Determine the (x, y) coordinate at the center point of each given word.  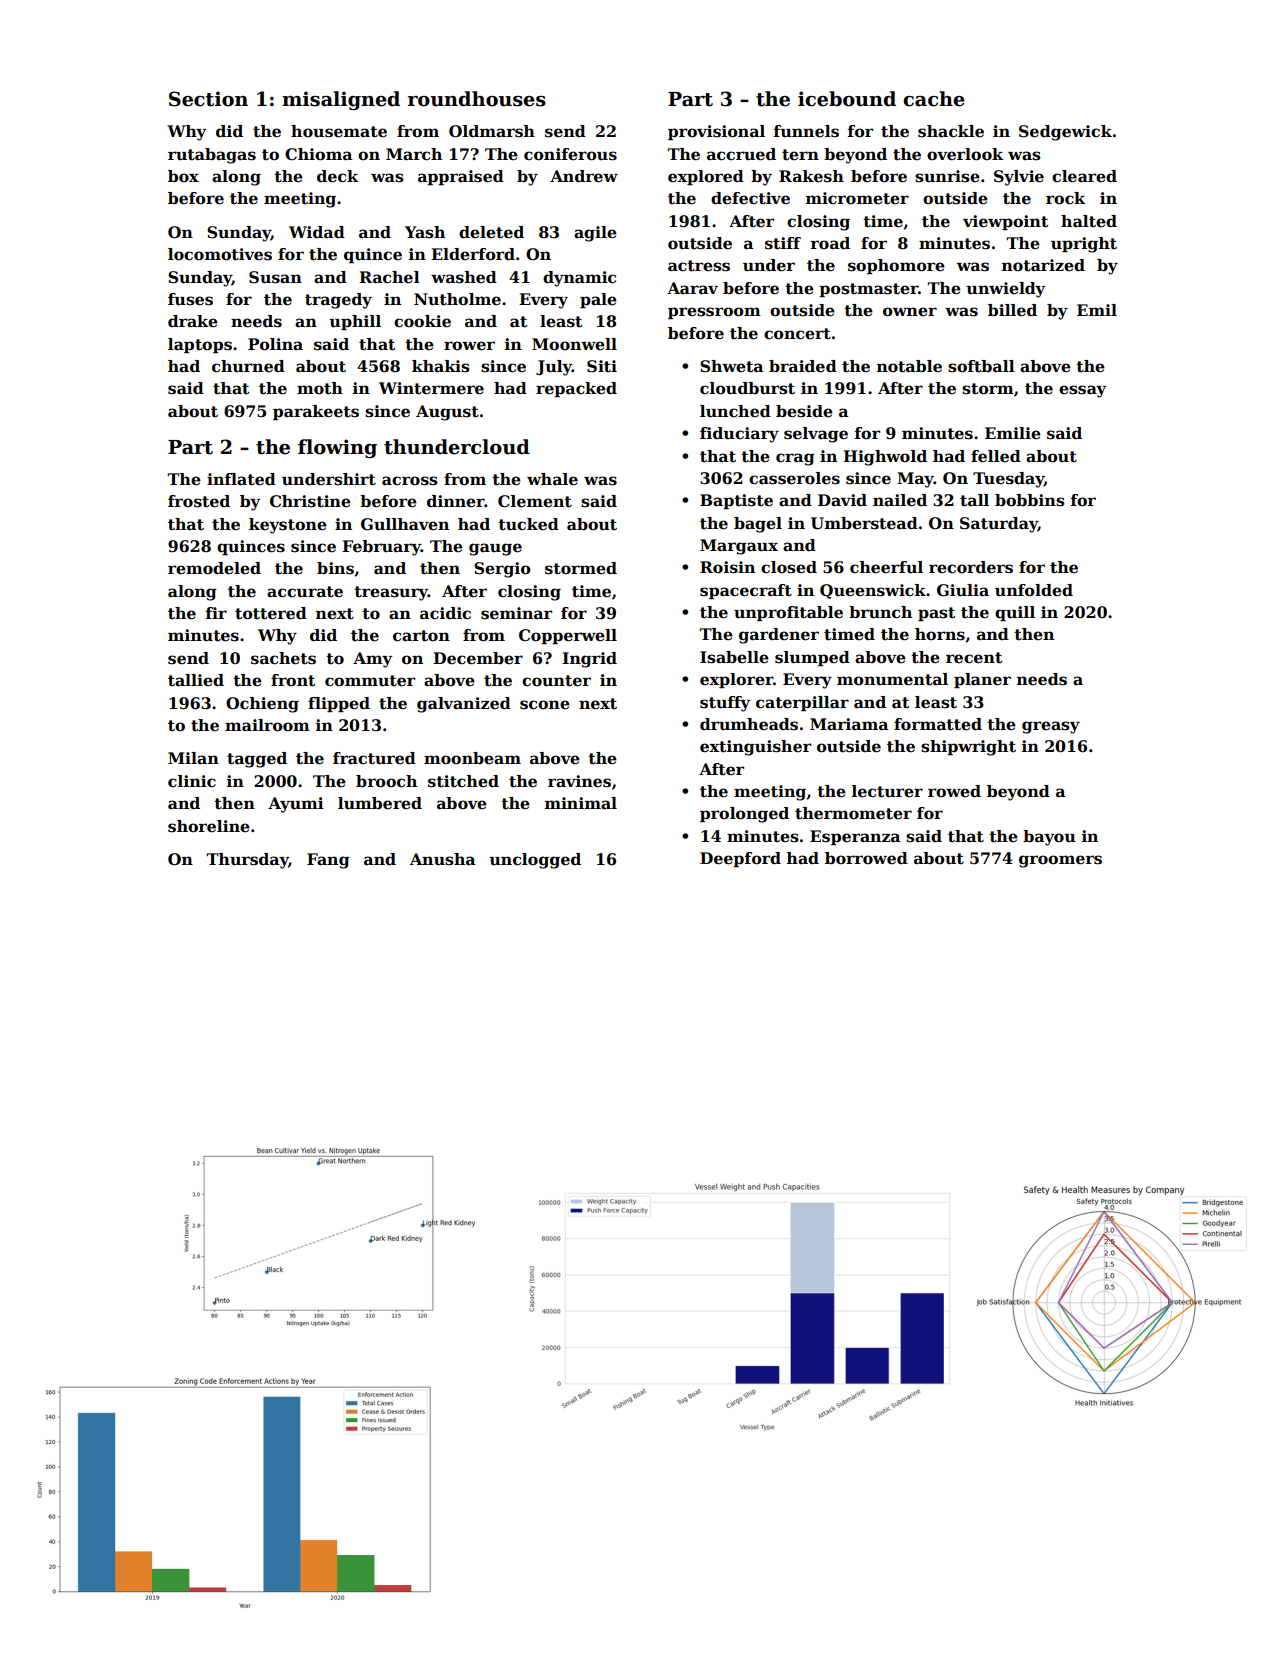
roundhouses (477, 99)
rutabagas (212, 156)
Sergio (502, 570)
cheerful (886, 567)
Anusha (443, 859)
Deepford (740, 859)
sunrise (947, 176)
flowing (337, 448)
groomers (1060, 861)
